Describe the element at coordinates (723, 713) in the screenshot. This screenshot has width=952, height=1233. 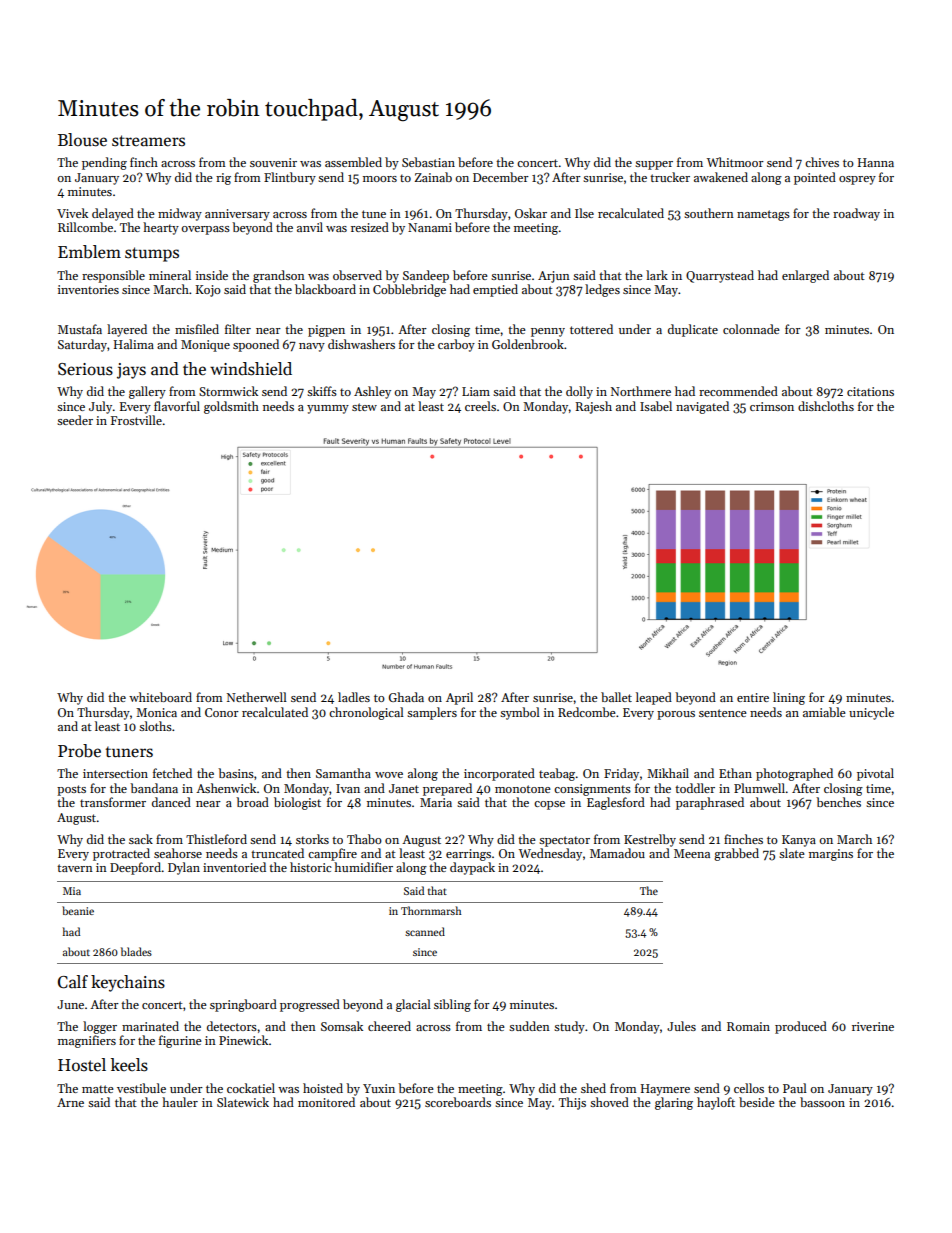
I see `sentence` at that location.
